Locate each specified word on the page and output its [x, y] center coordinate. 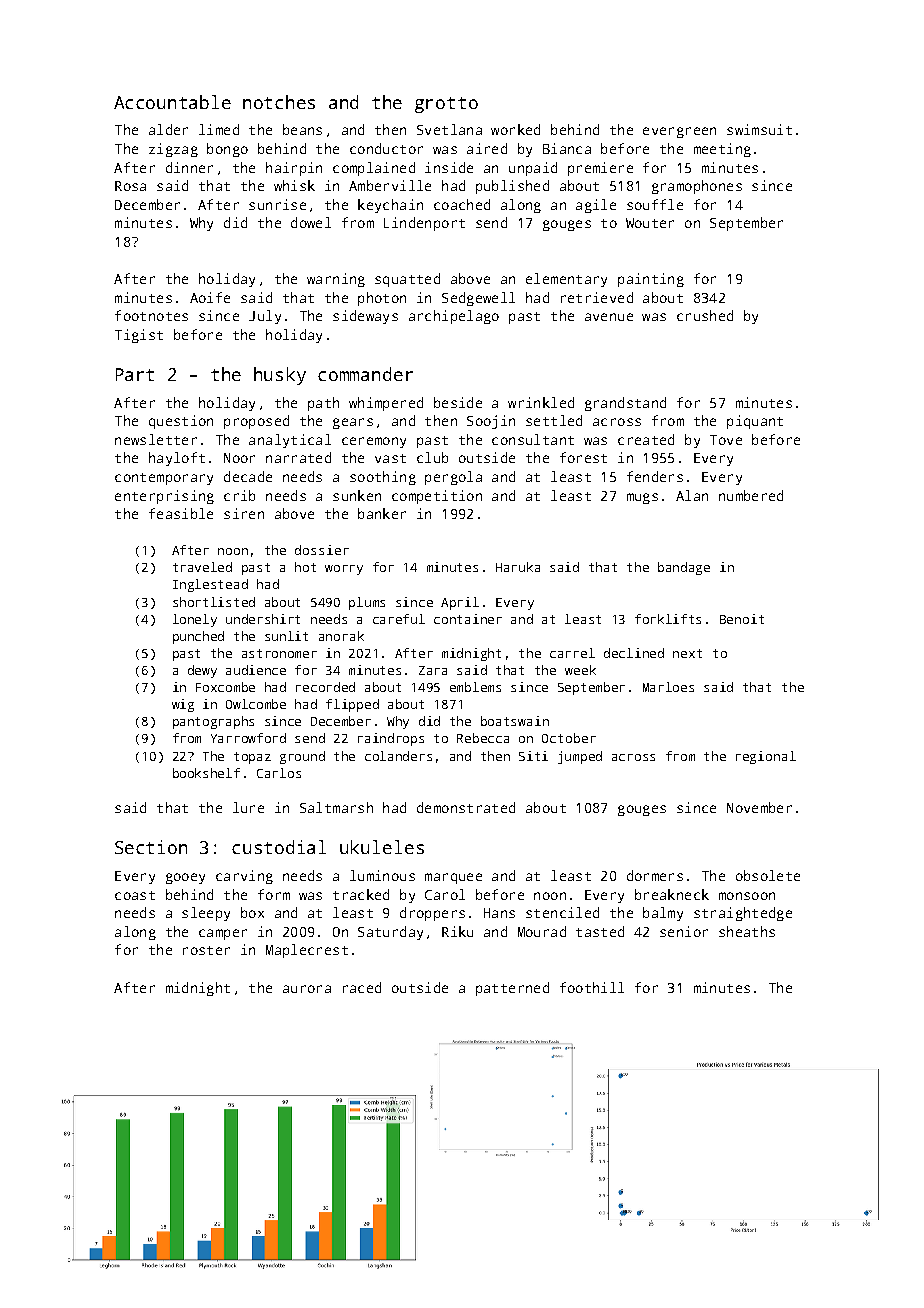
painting [651, 280]
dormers [655, 875]
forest [583, 457]
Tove [726, 440]
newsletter [156, 439]
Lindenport [424, 224]
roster [206, 950]
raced [362, 987]
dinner [189, 167]
